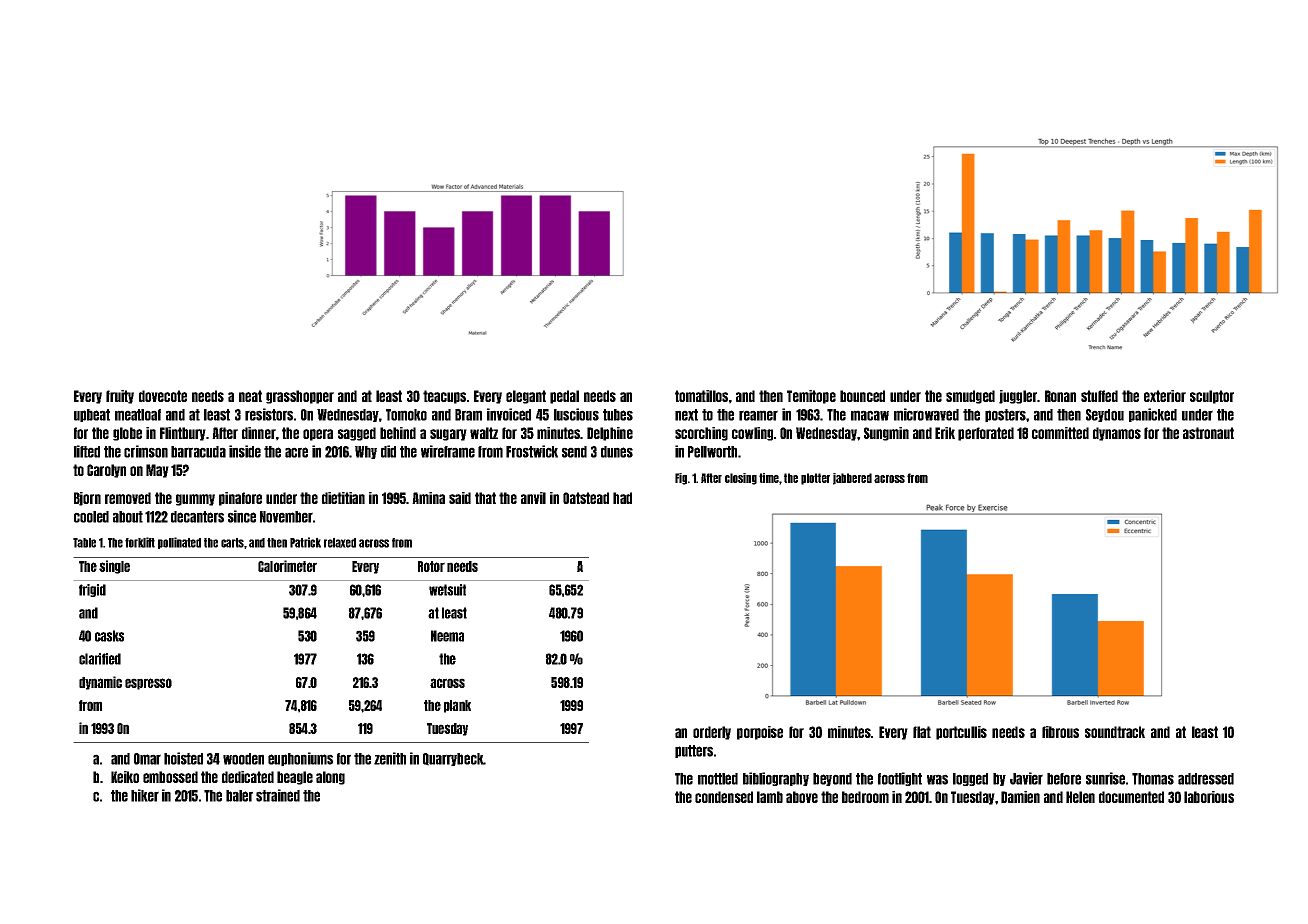  What do you see at coordinates (852, 479) in the screenshot?
I see `jabbered` at bounding box center [852, 479].
